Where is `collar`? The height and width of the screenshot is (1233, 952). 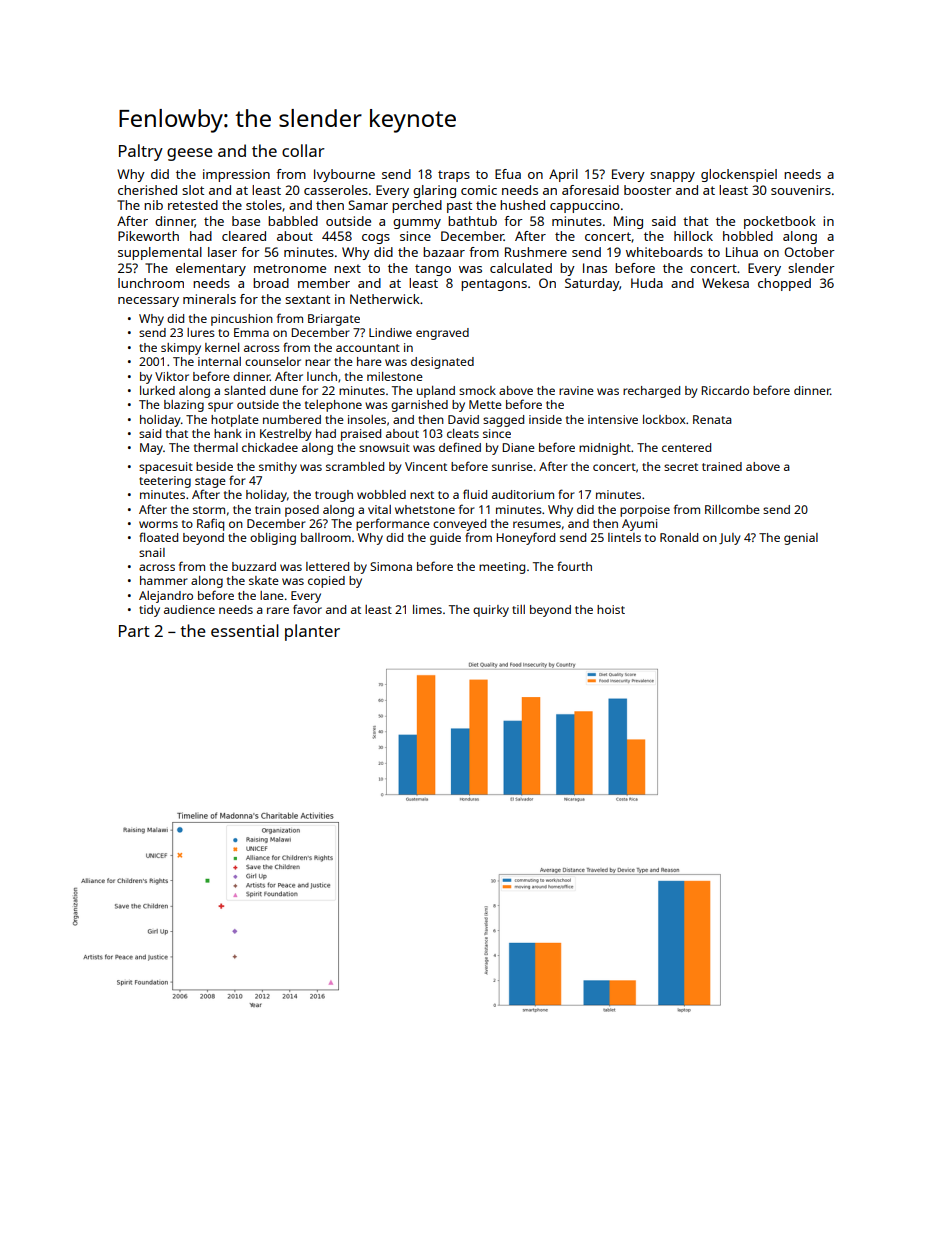
collar is located at coordinates (303, 150).
